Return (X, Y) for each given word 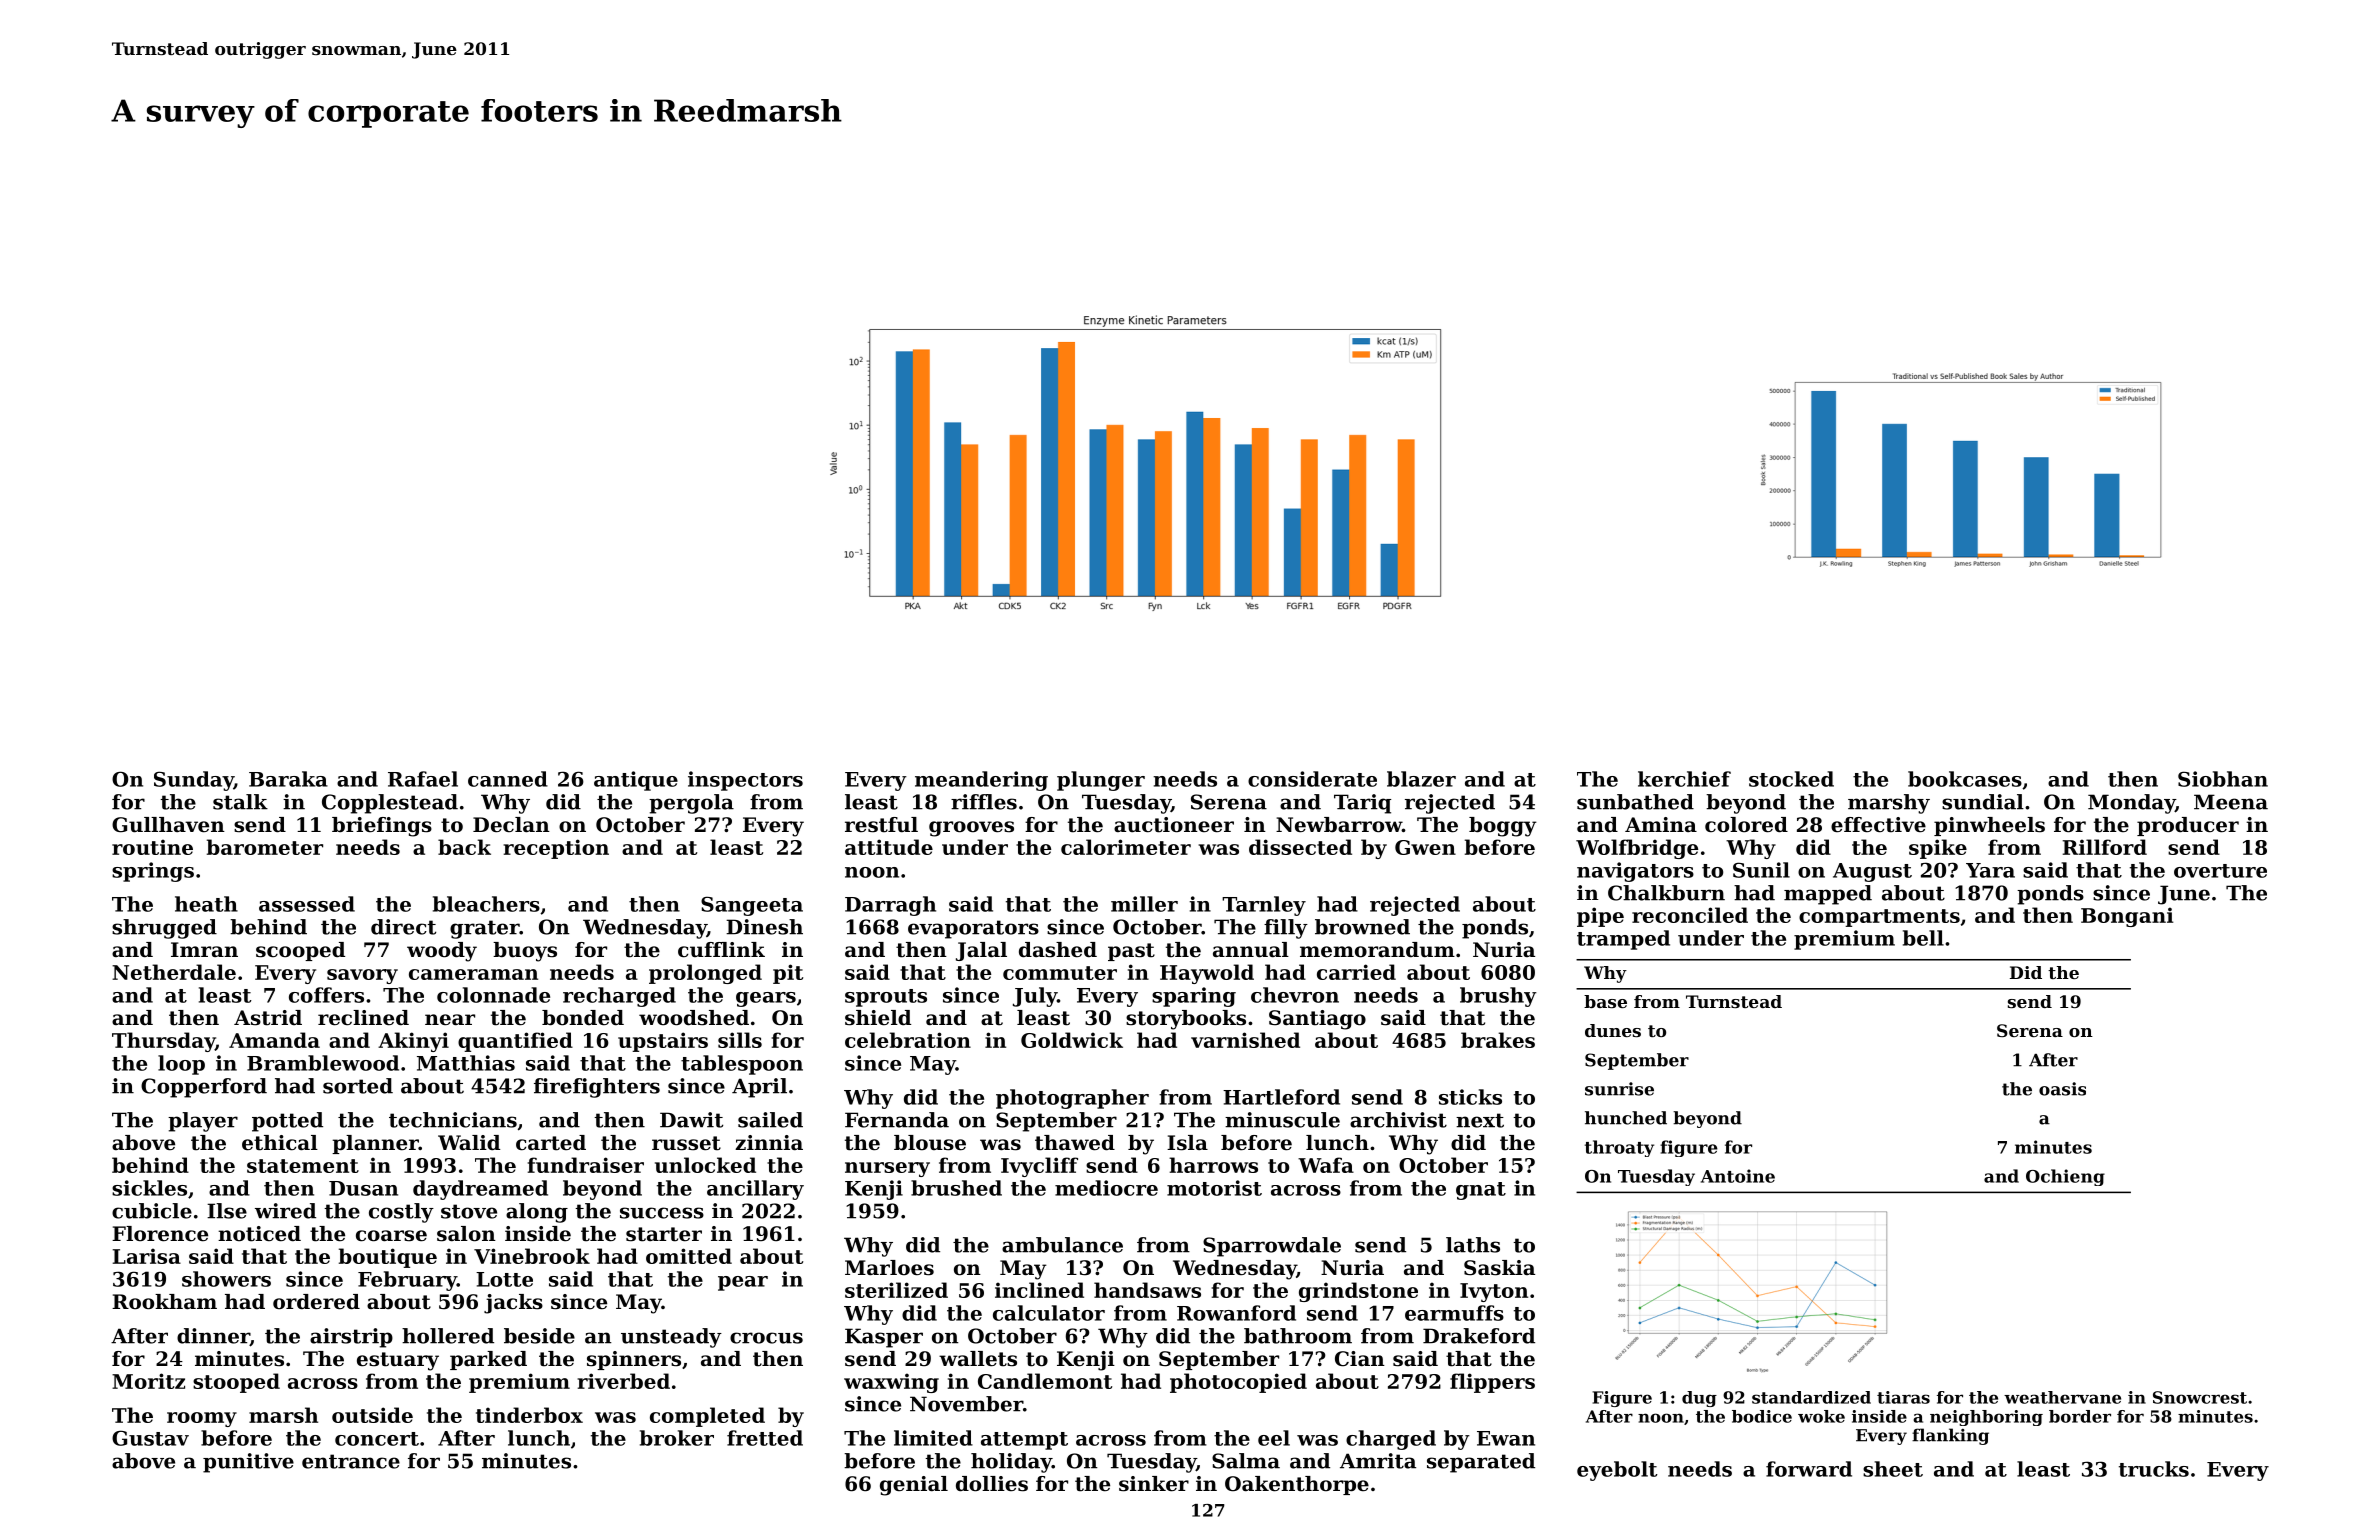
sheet (1893, 1469)
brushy (1498, 997)
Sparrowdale (1272, 1247)
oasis (2062, 1089)
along (537, 1213)
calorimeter (1126, 847)
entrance (351, 1461)
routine (152, 847)
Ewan (1506, 1438)
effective (1878, 825)
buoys (525, 952)
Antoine (1738, 1176)
